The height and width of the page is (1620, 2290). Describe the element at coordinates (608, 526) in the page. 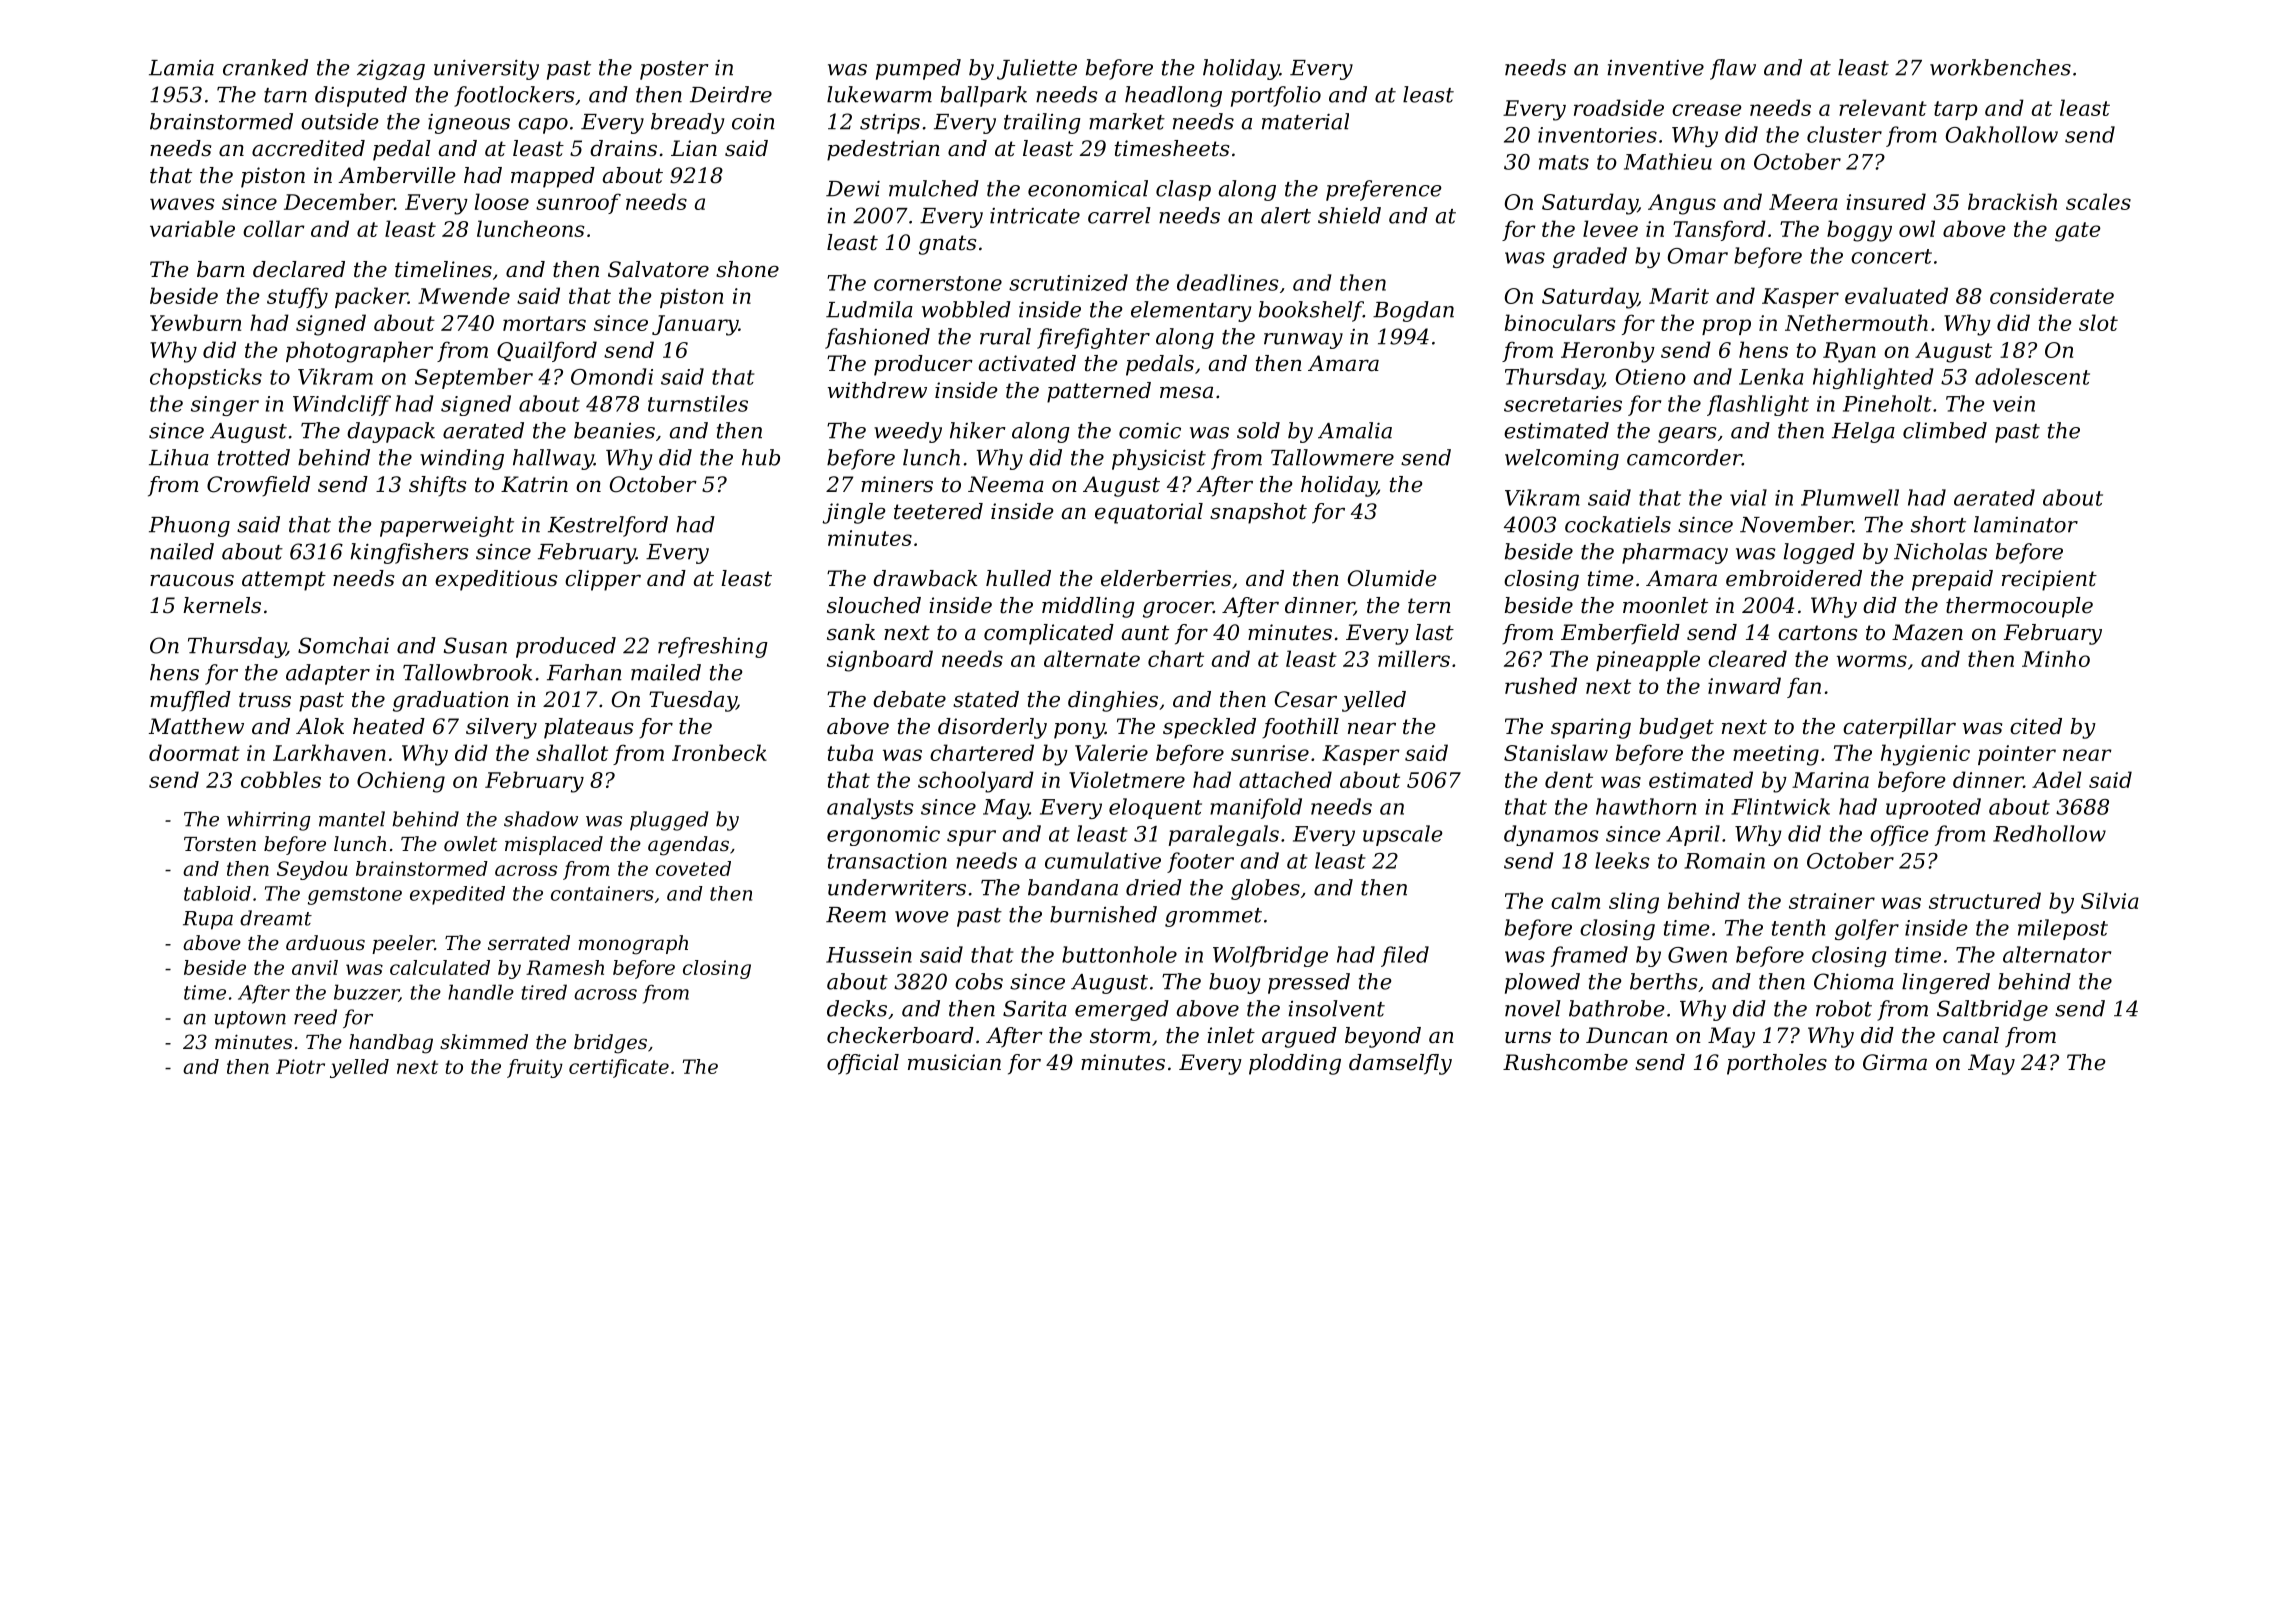

I see `Kestrelford` at that location.
